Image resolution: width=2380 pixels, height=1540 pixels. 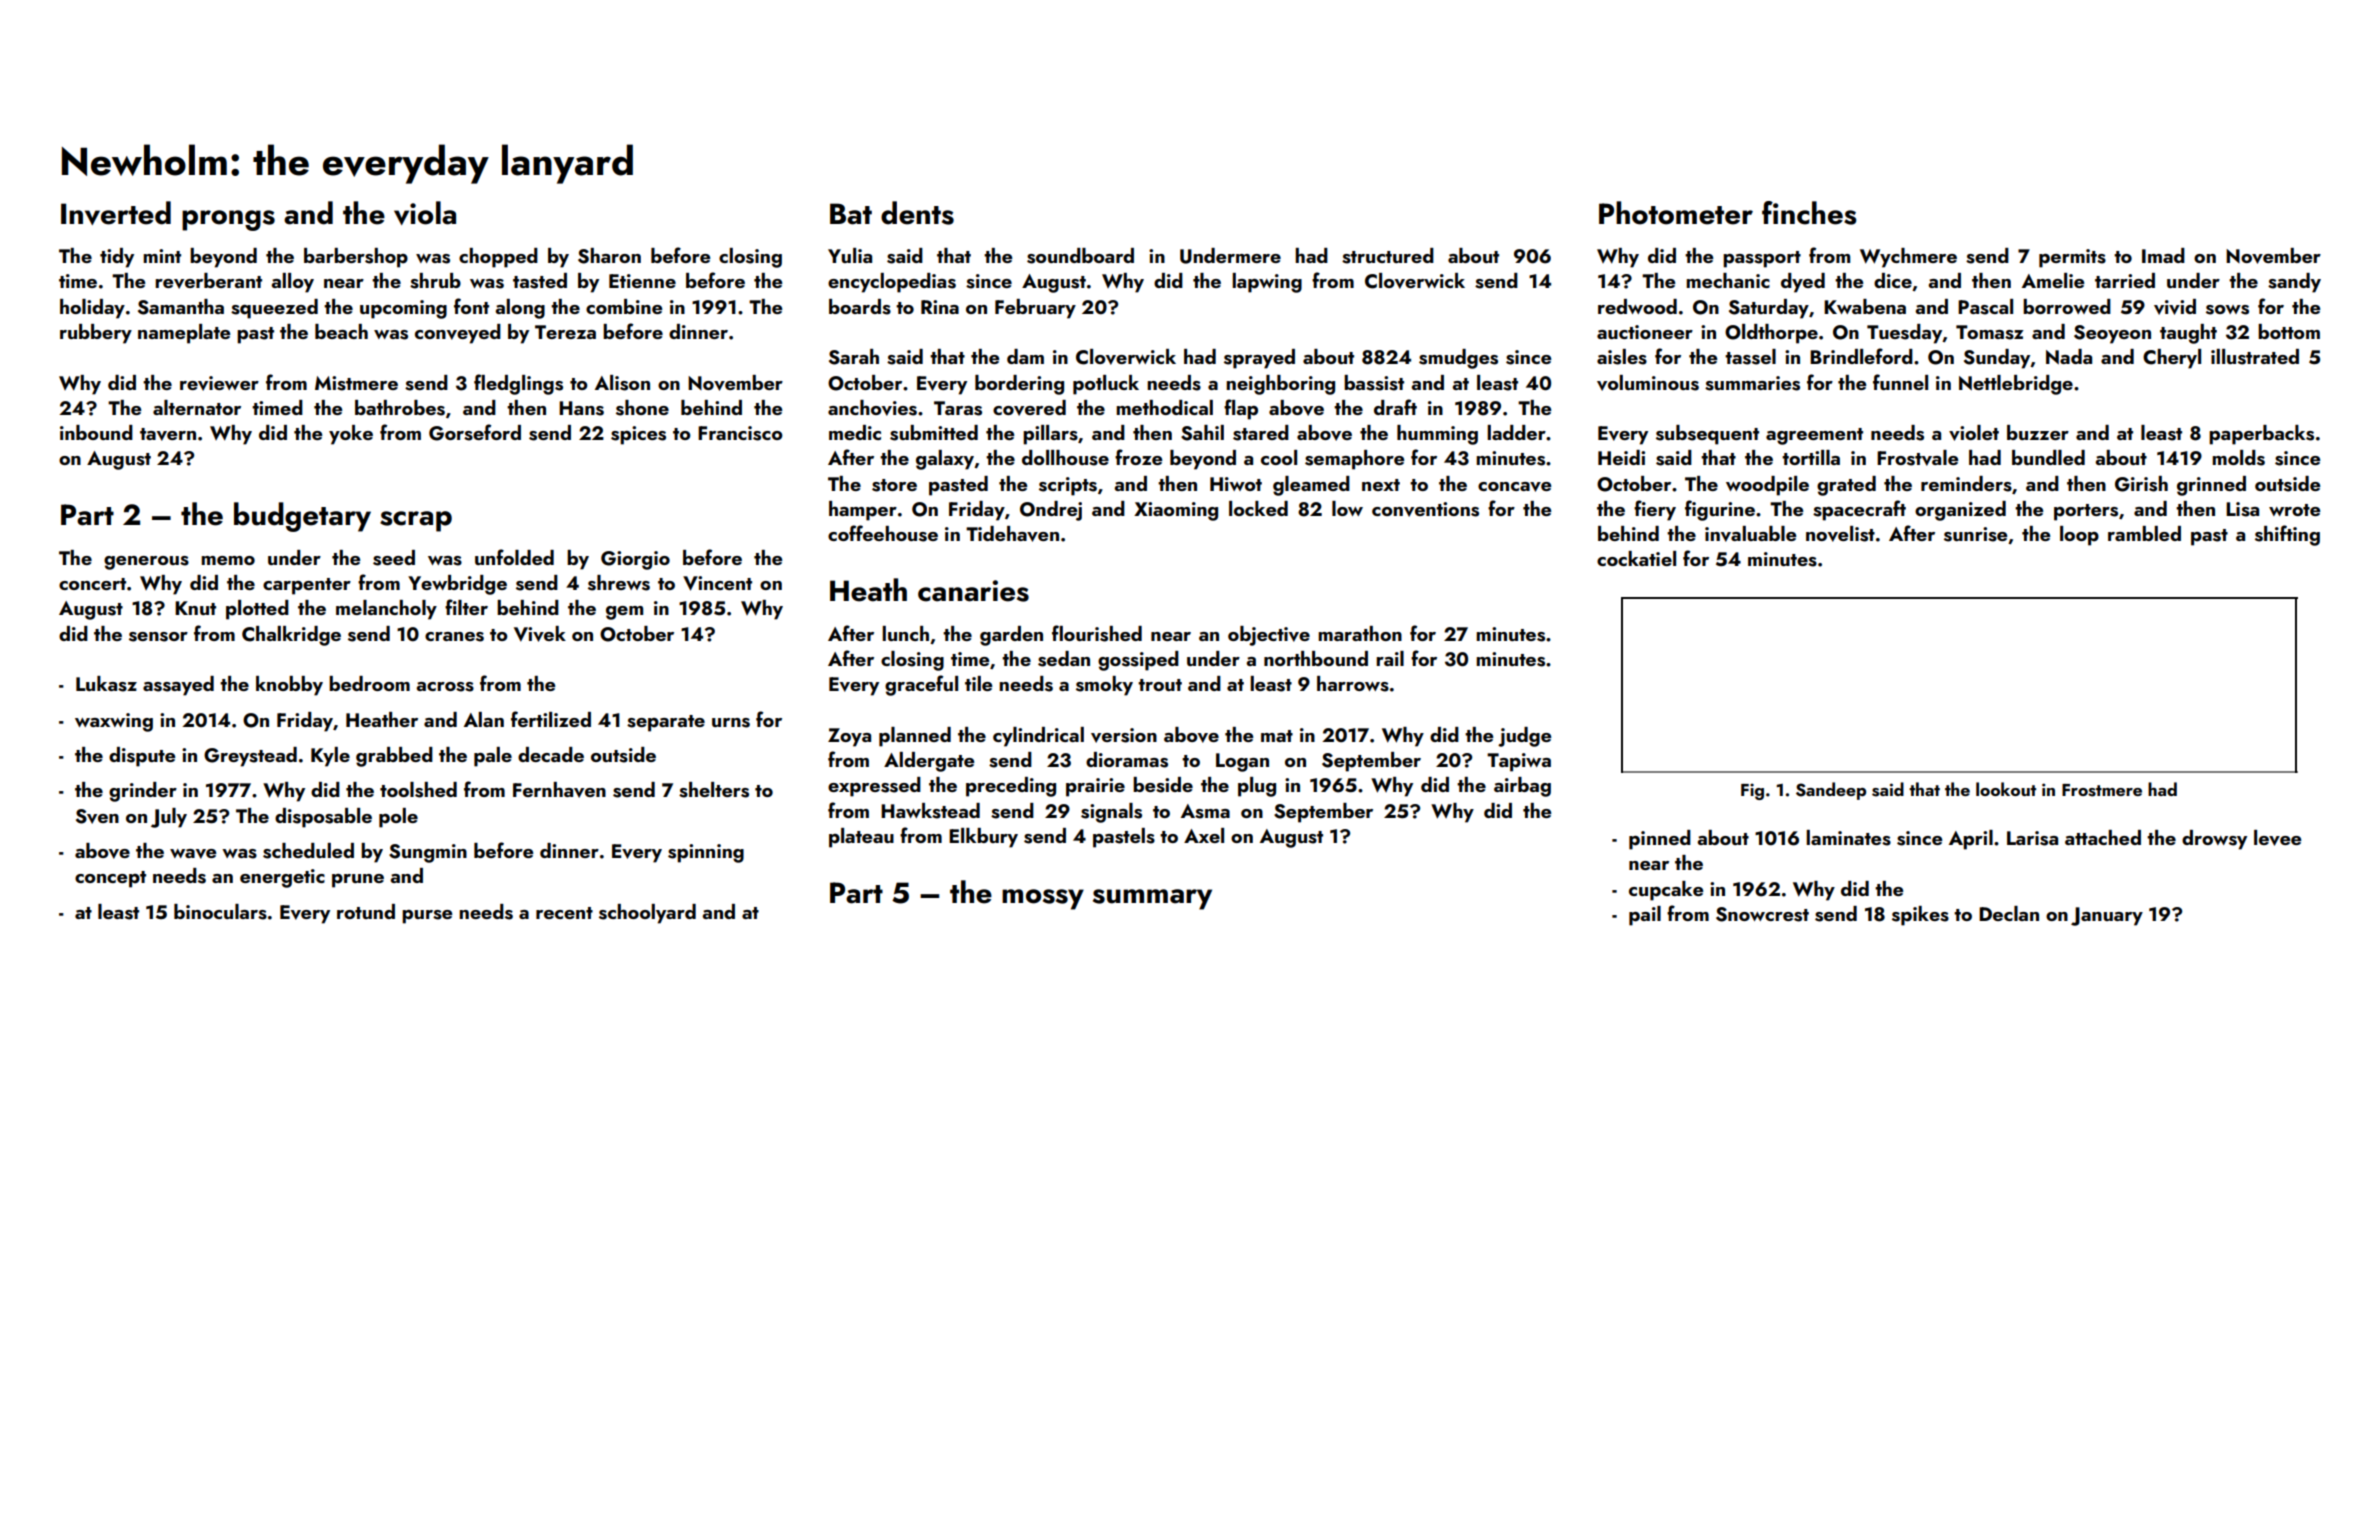 What do you see at coordinates (1676, 213) in the page?
I see `Photometer` at bounding box center [1676, 213].
